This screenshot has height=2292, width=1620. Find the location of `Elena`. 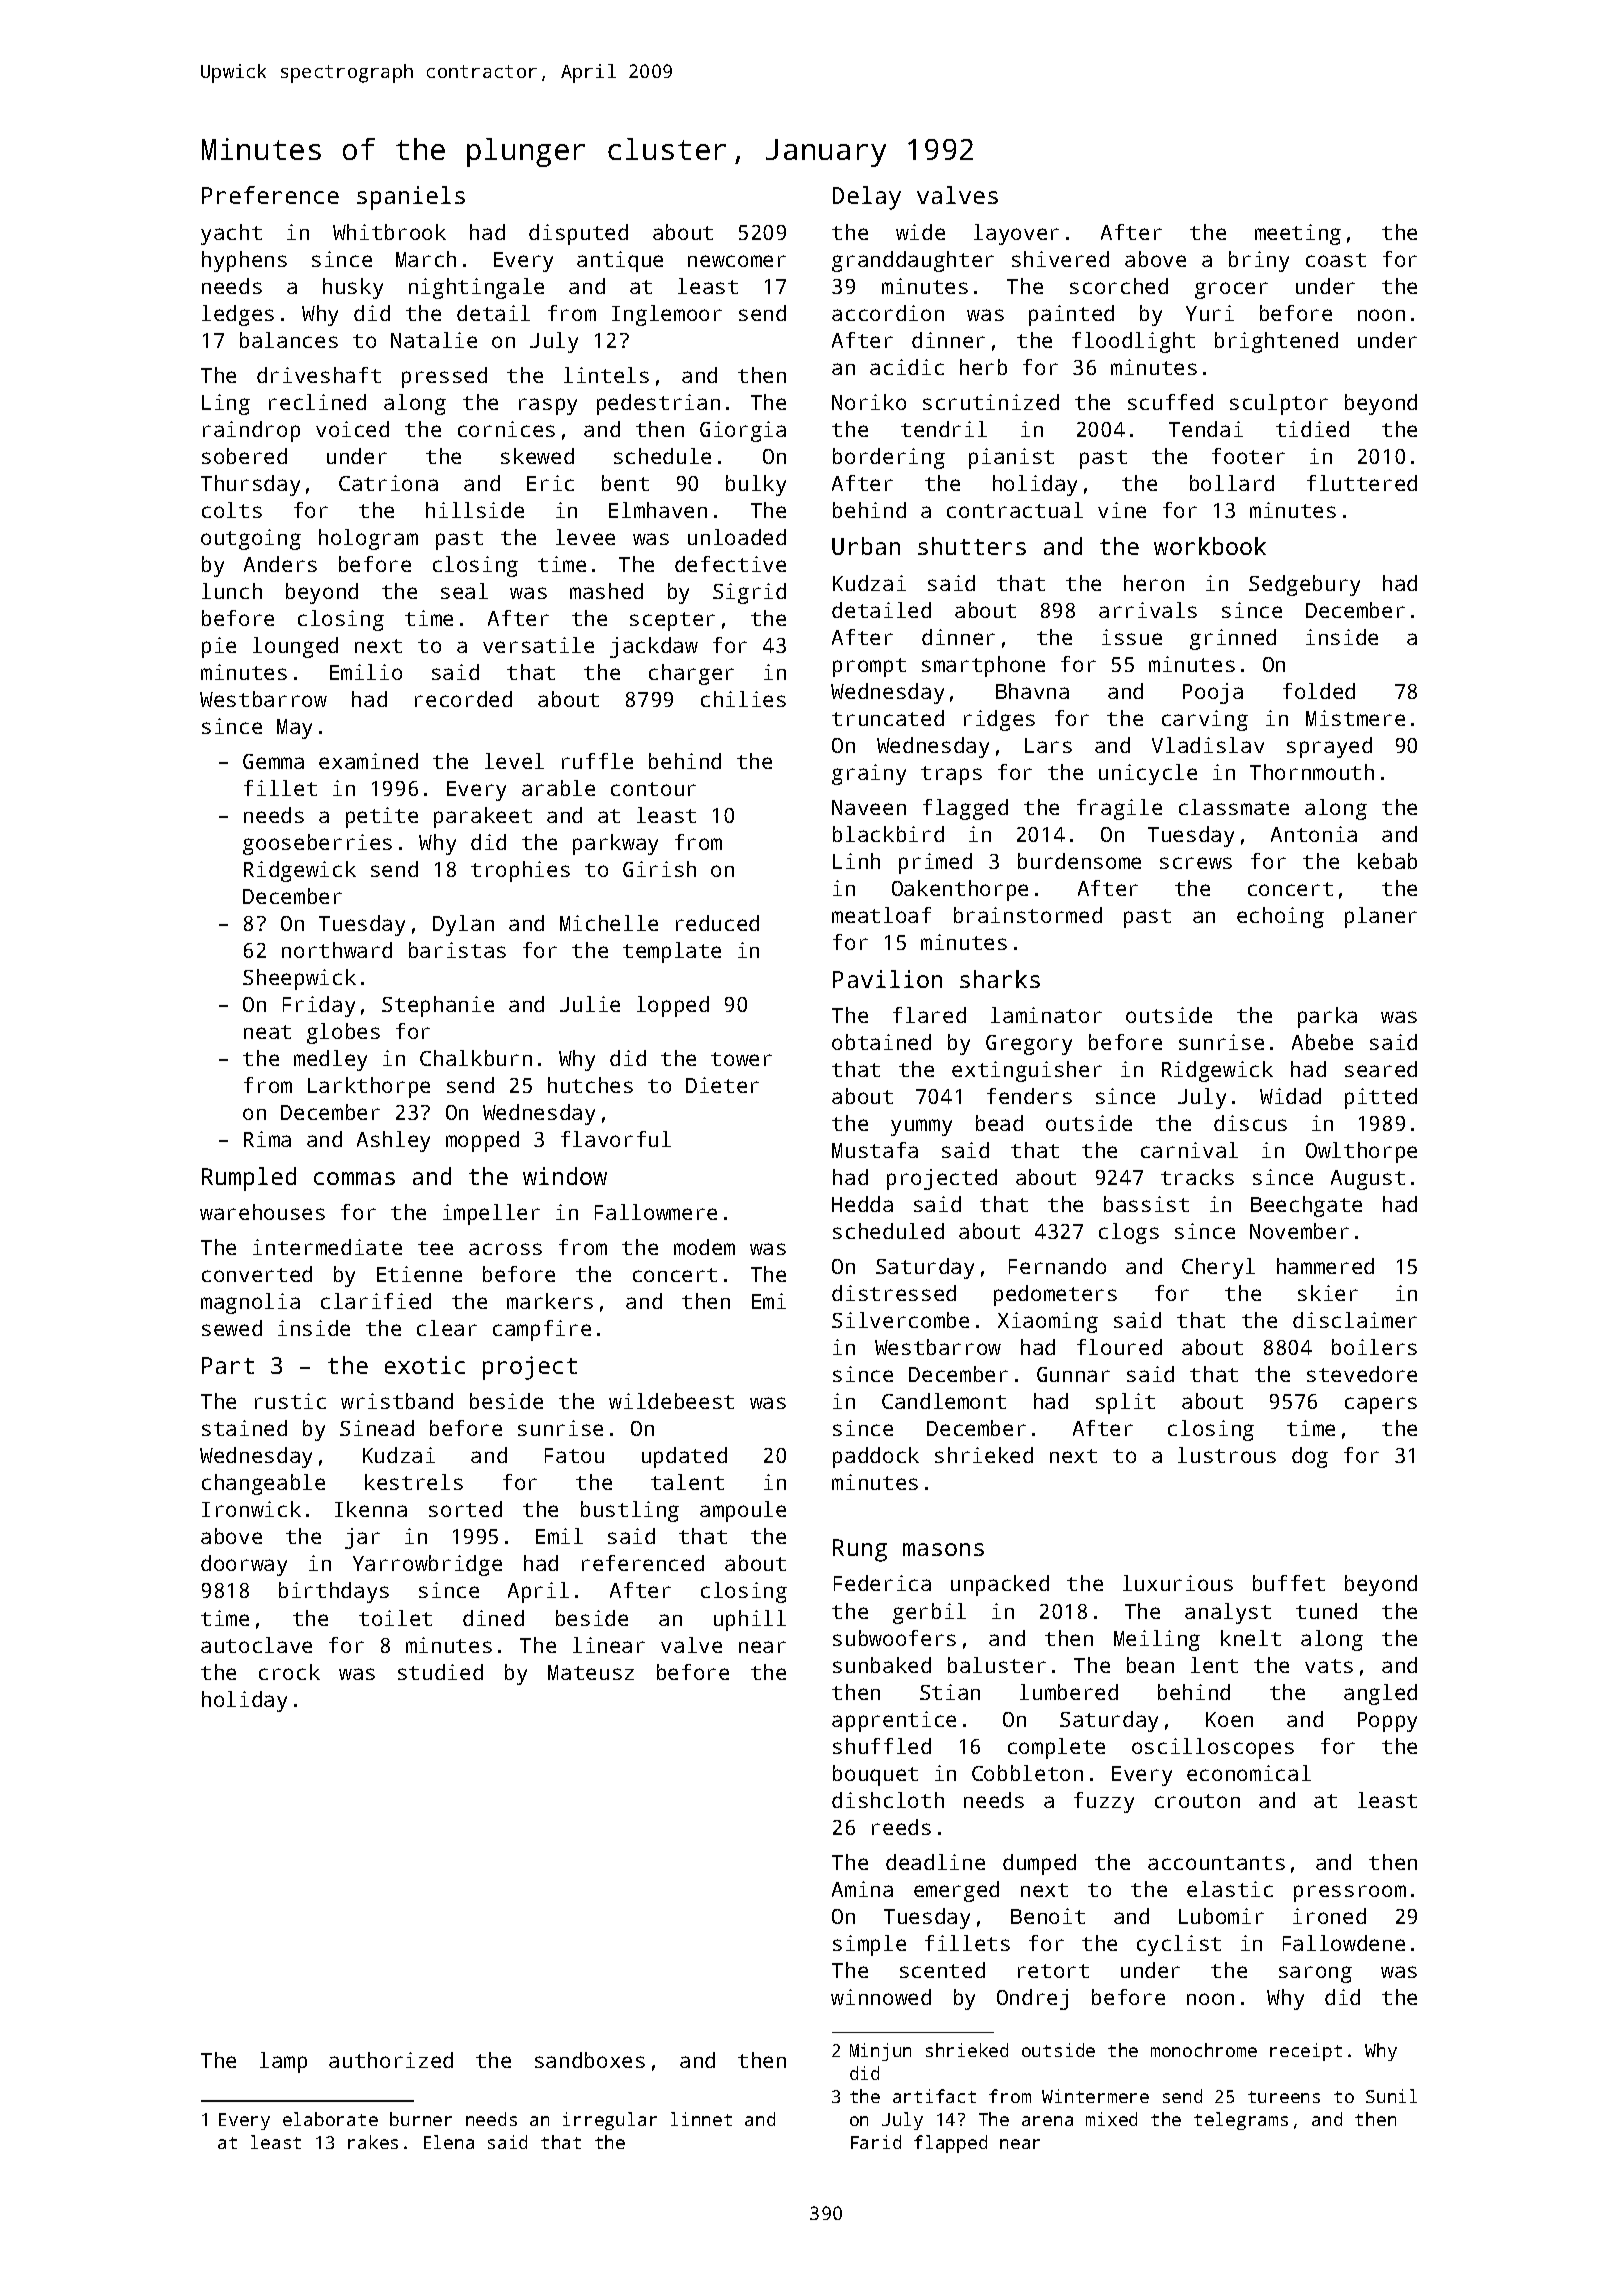

Elena is located at coordinates (449, 2142).
